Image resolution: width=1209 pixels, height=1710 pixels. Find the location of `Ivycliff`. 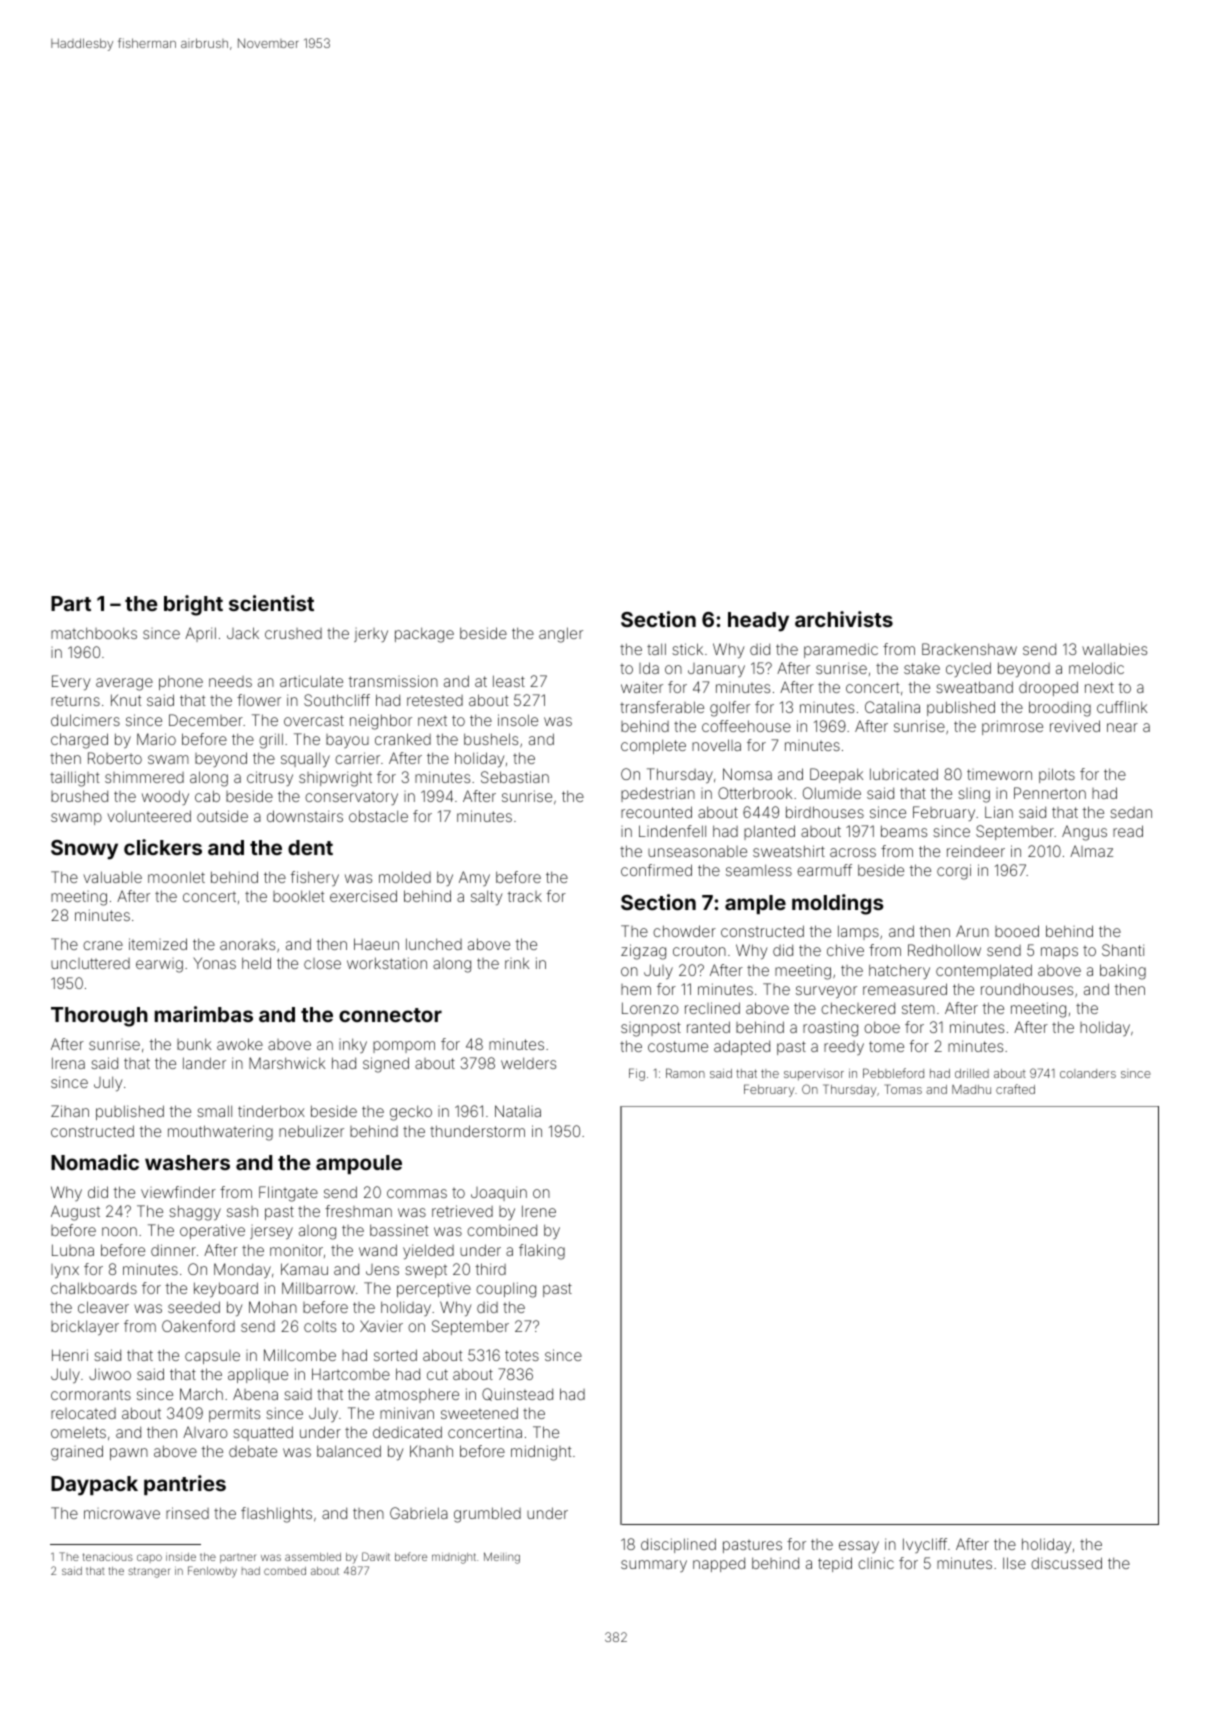

Ivycliff is located at coordinates (925, 1545).
